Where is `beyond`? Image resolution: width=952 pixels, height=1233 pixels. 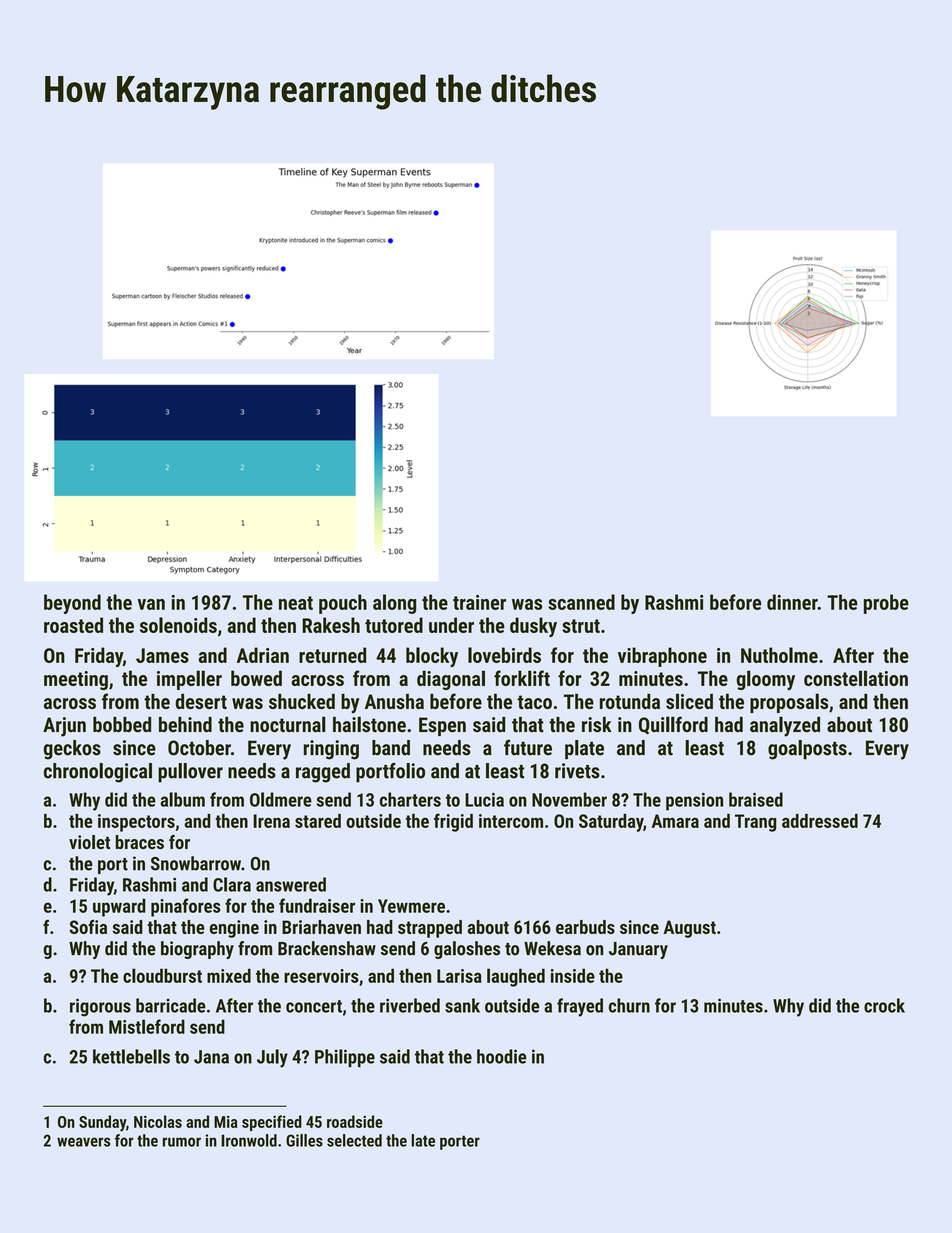
beyond is located at coordinates (72, 604).
